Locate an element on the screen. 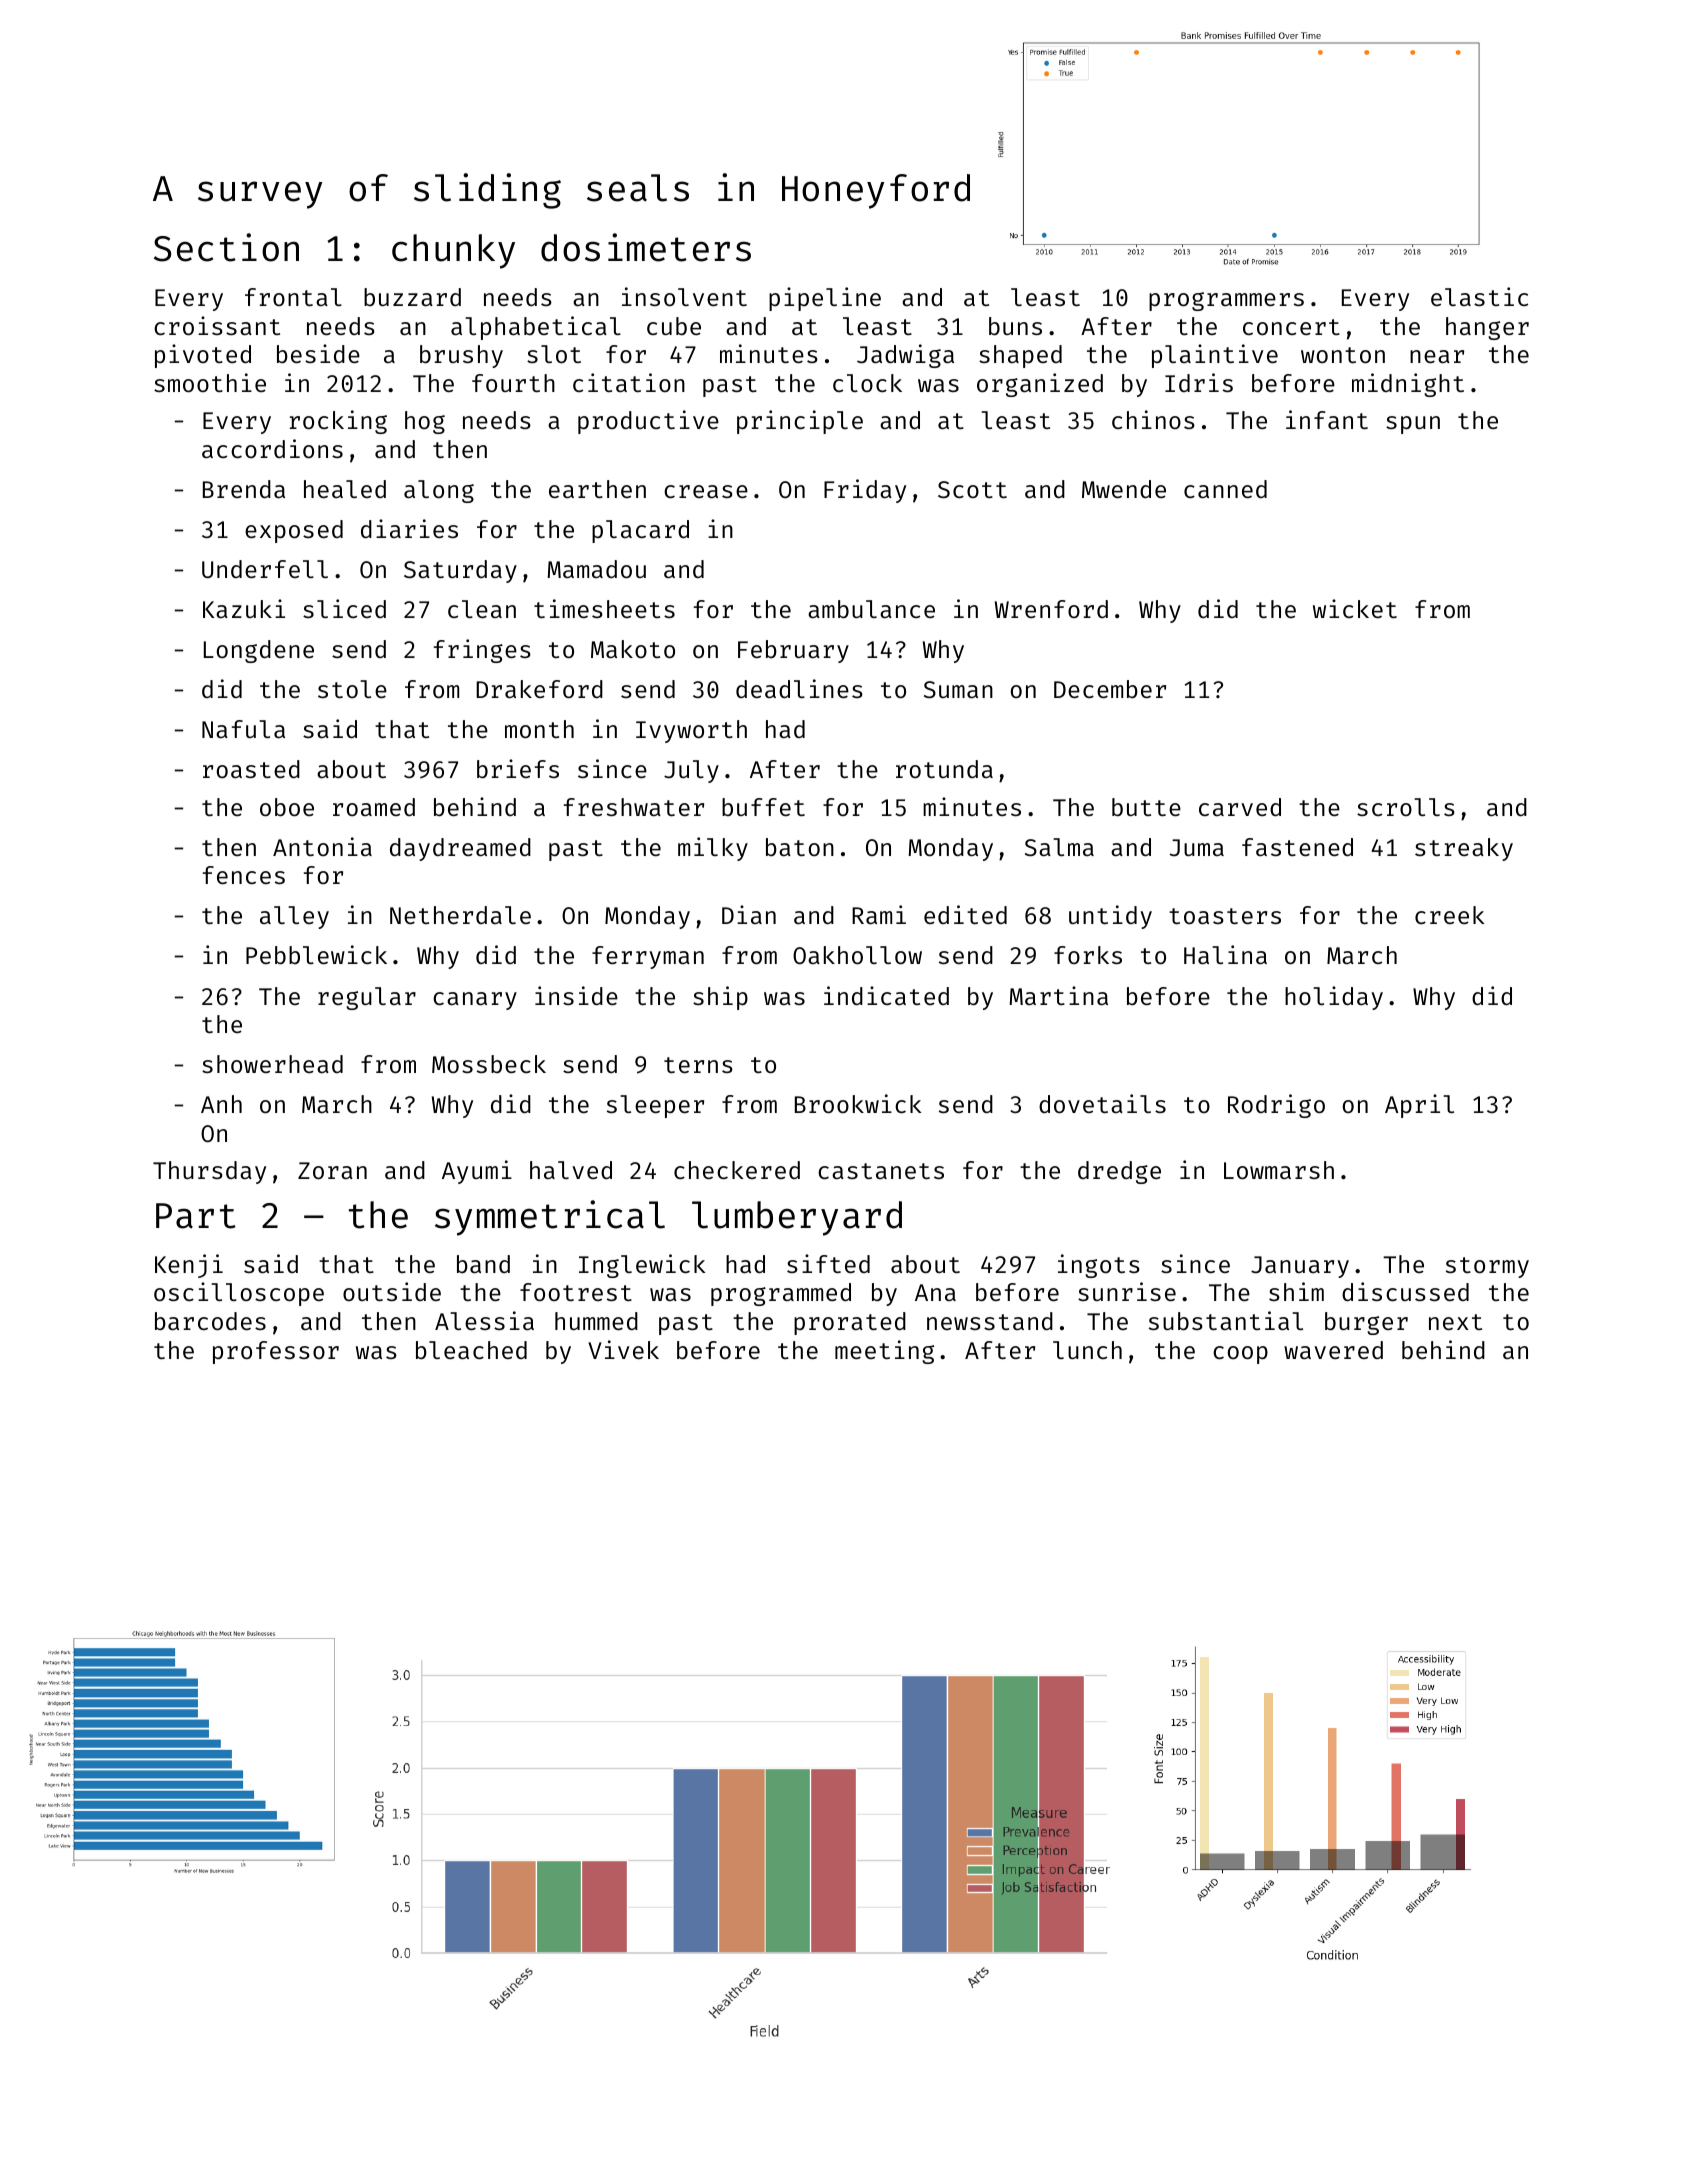  insolvent is located at coordinates (684, 296).
